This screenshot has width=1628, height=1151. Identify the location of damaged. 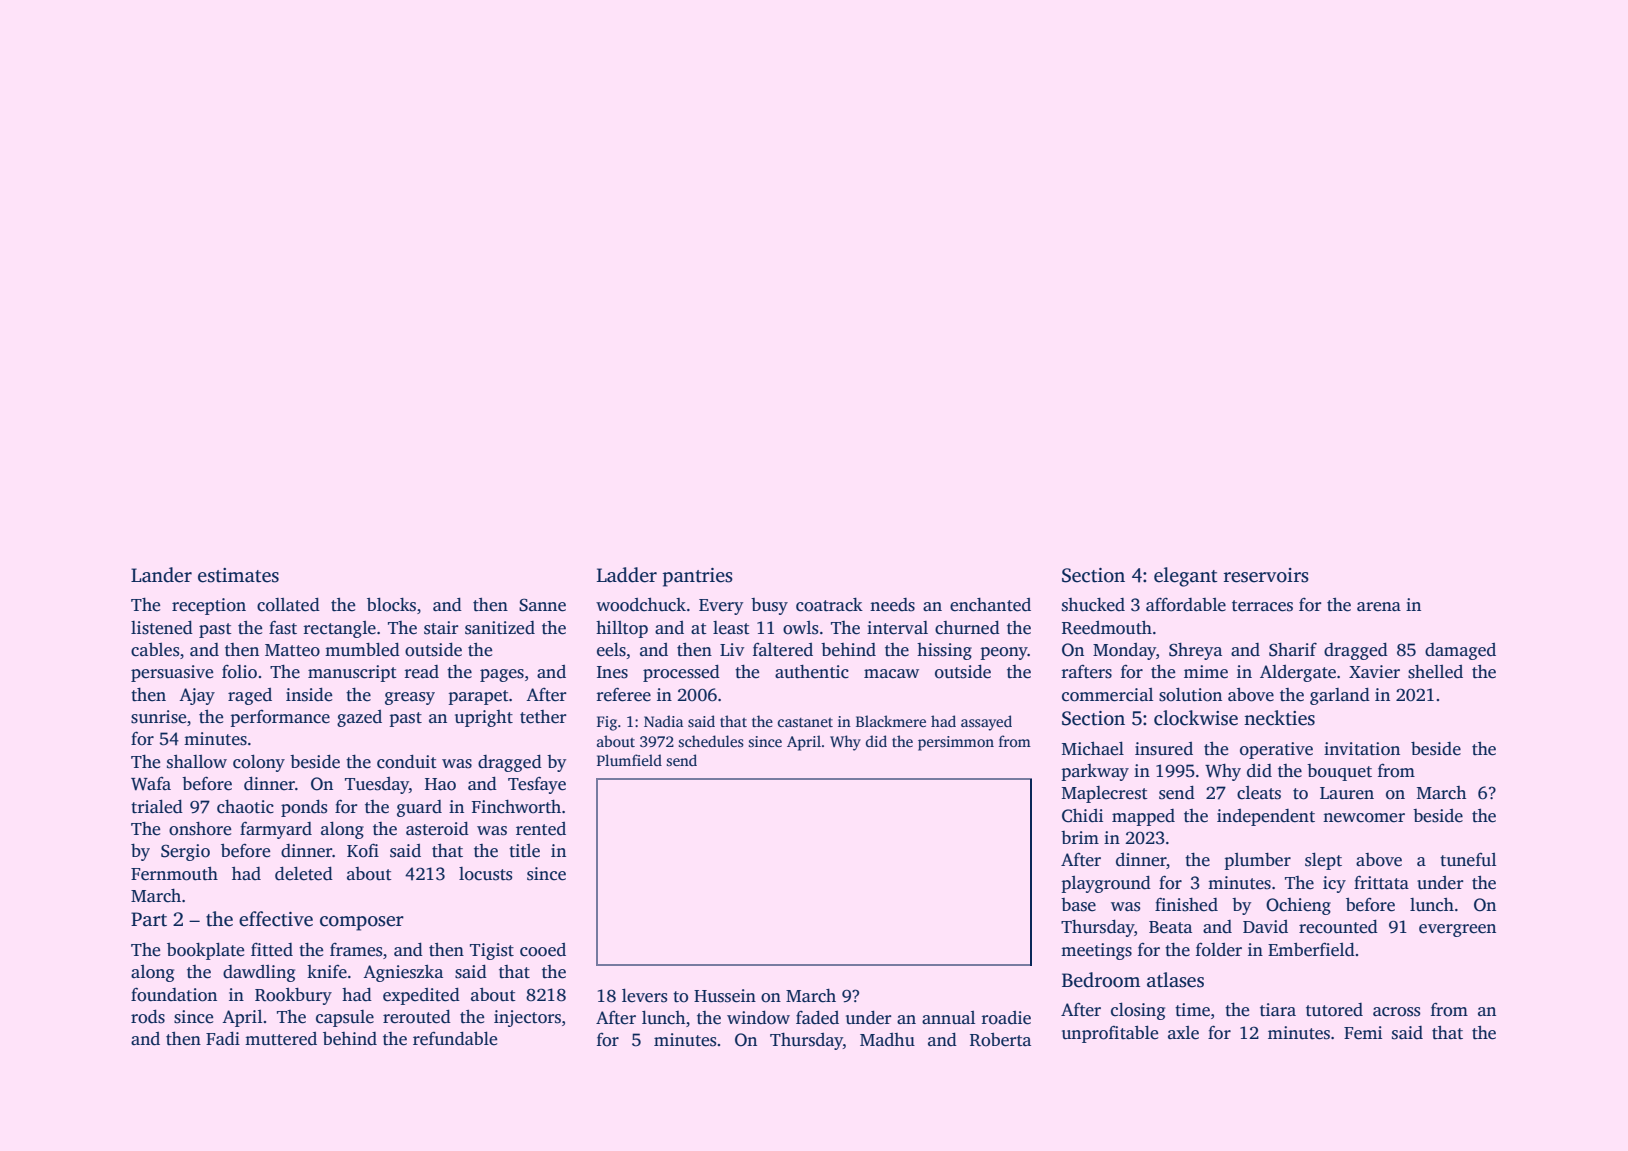
(1460, 651).
